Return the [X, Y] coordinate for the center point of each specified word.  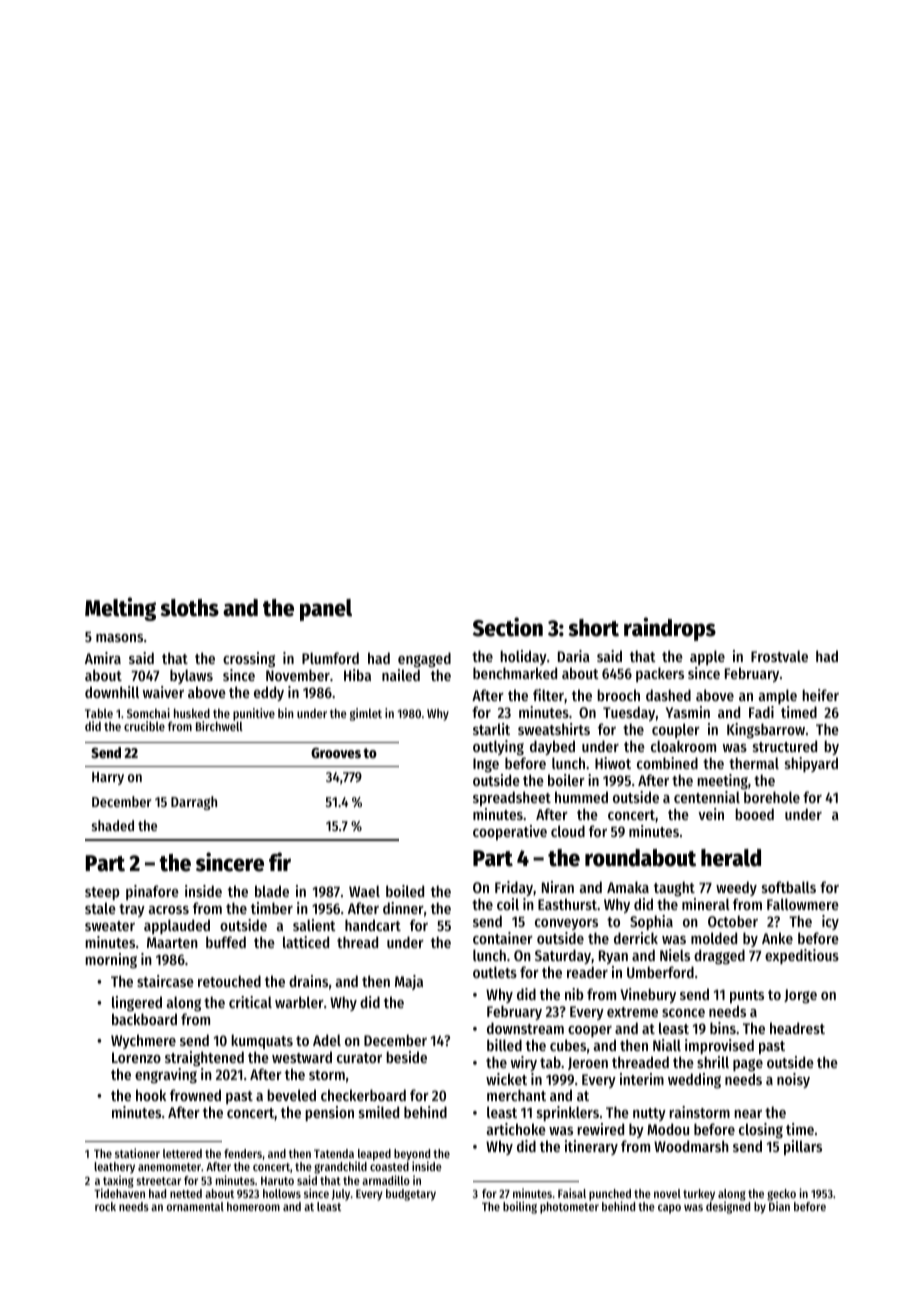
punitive [254, 715]
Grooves [336, 753]
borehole [772, 797]
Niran [558, 887]
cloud [568, 831]
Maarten [172, 942]
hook [151, 1095]
